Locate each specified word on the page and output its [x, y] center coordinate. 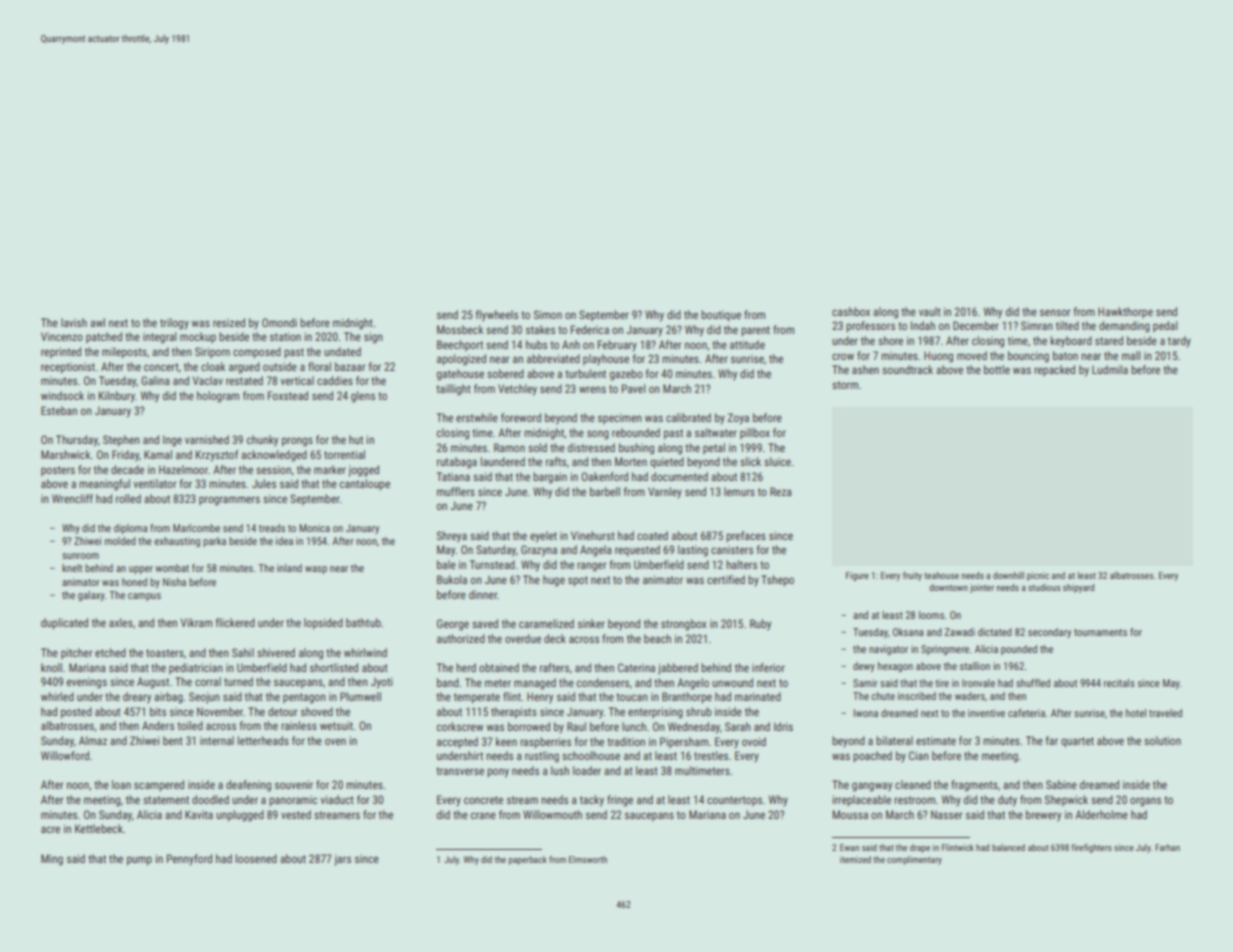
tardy [1179, 341]
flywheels [497, 316]
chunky [262, 441]
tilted [1067, 325]
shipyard [1078, 588]
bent [173, 740]
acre [50, 829]
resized [229, 322]
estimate [936, 740]
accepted [457, 743]
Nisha [174, 582]
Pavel [633, 388]
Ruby [760, 625]
